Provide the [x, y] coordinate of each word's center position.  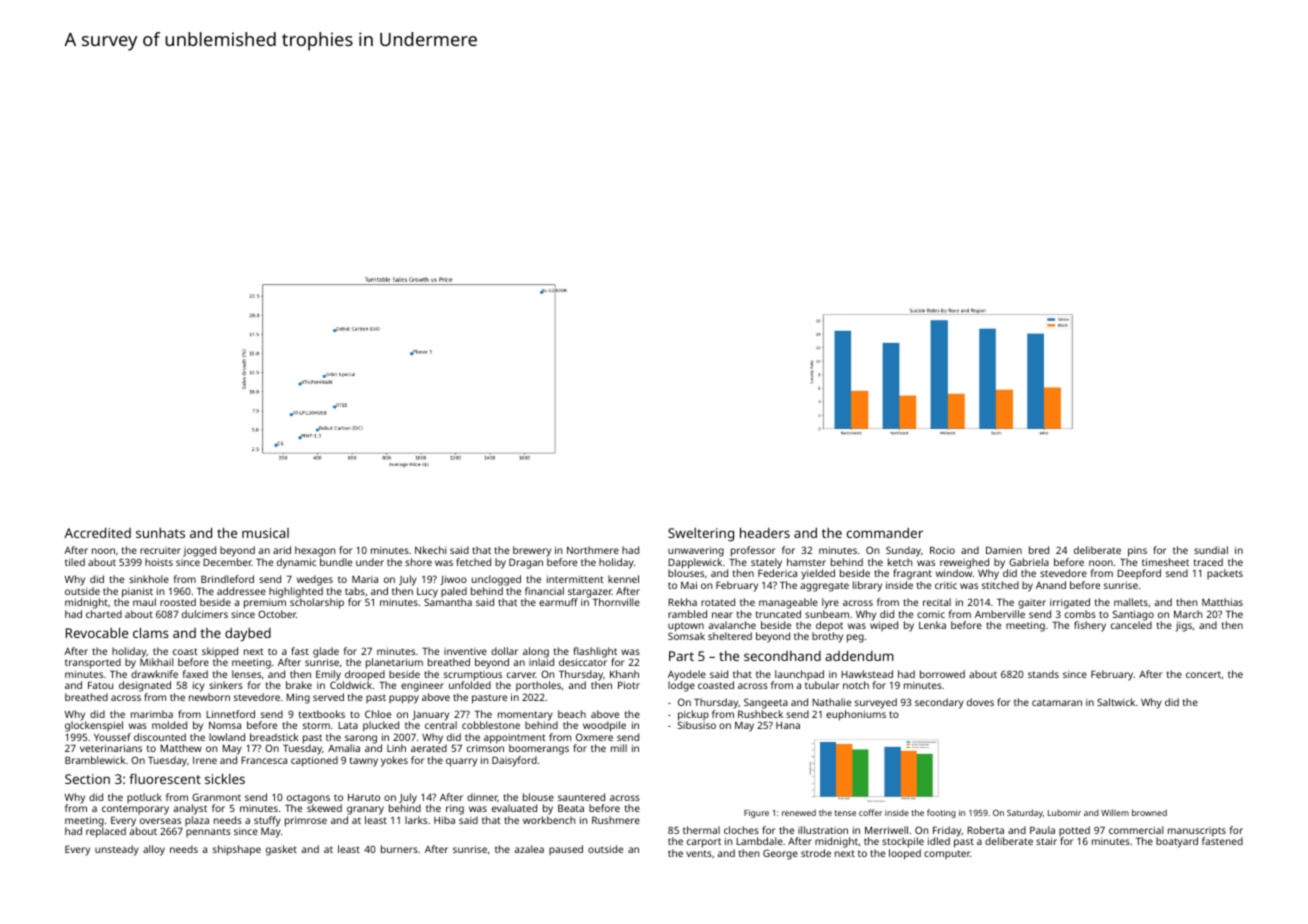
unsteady [117, 850]
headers [765, 532]
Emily [328, 675]
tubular [822, 685]
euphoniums [856, 715]
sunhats [160, 533]
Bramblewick [95, 760]
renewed [799, 812]
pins [1137, 551]
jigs [1184, 626]
